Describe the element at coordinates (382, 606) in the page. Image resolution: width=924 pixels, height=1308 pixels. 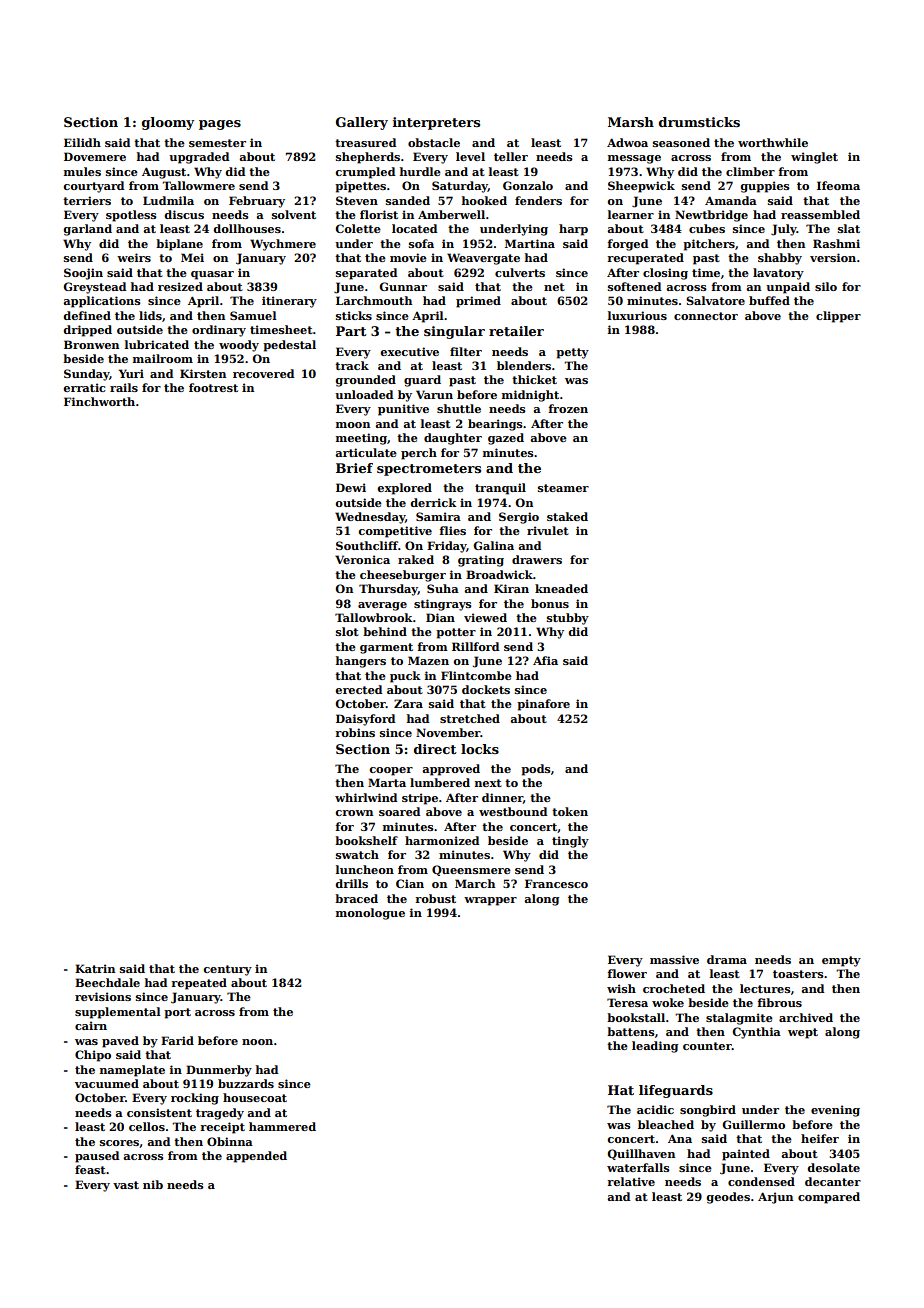
I see `average` at that location.
